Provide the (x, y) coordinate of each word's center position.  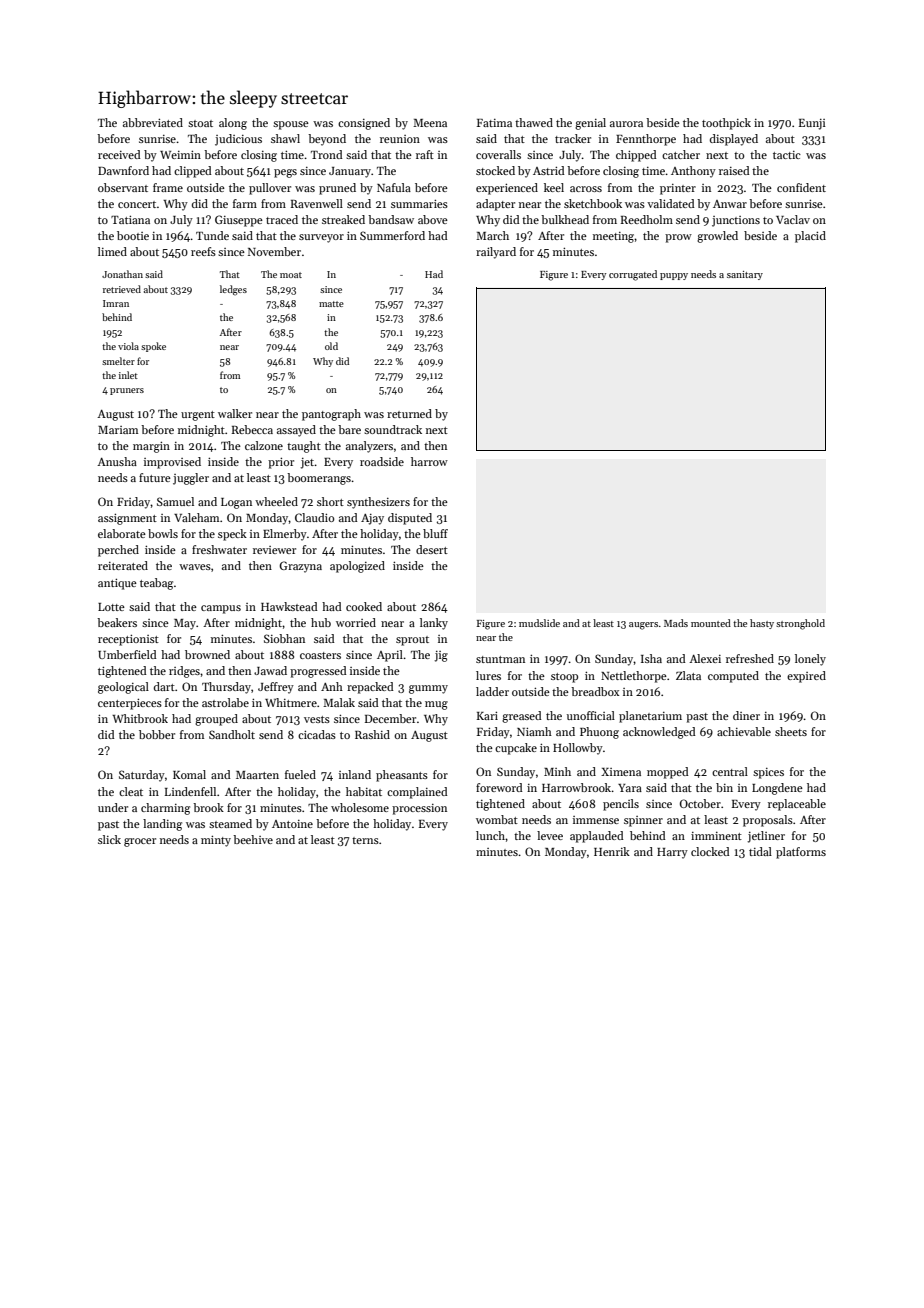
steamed (230, 823)
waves (195, 567)
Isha (651, 658)
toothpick (726, 124)
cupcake (516, 749)
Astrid (549, 170)
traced (282, 219)
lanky (434, 624)
